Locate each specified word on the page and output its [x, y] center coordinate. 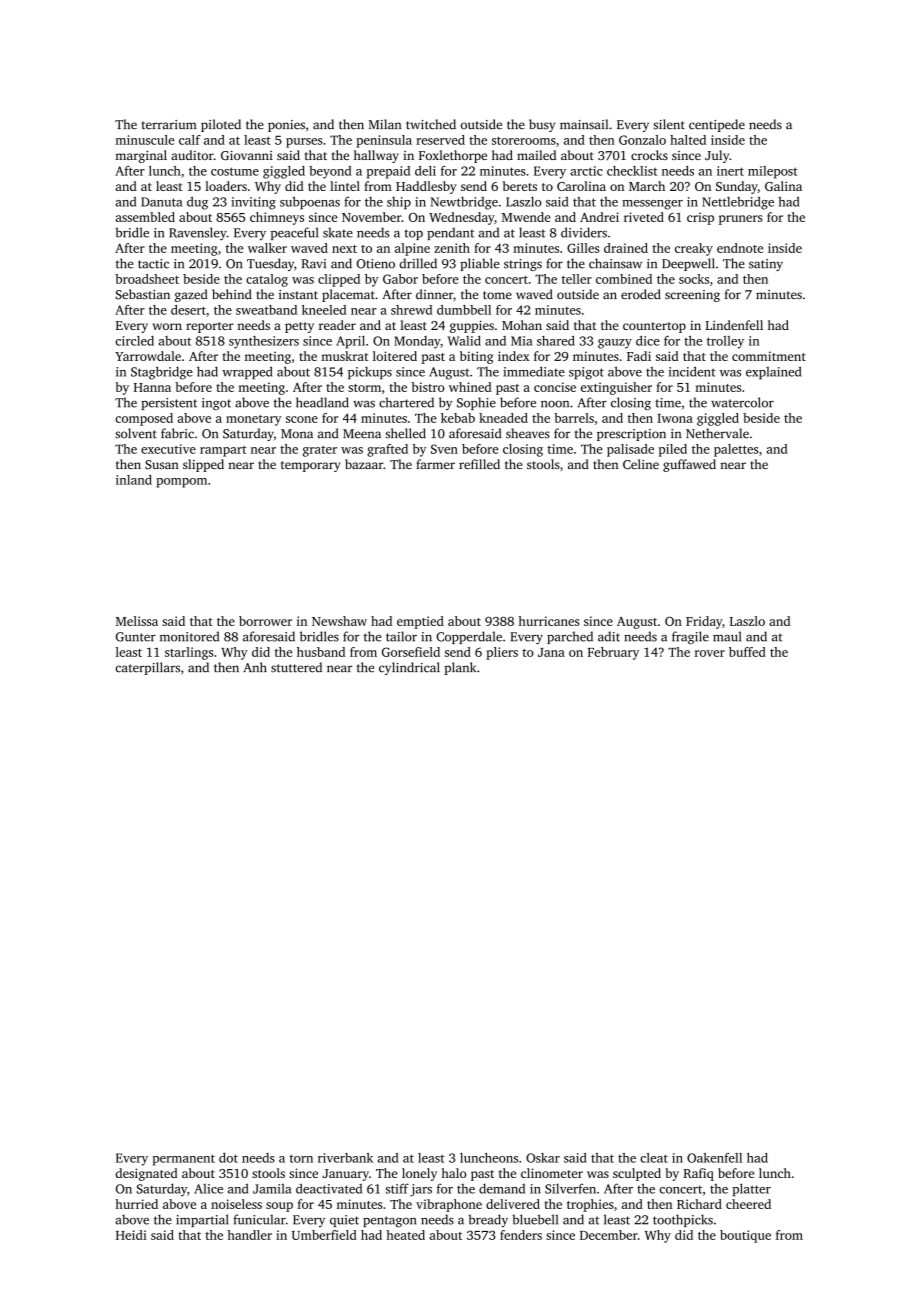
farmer [435, 464]
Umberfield [324, 1235]
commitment [769, 356]
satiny [766, 265]
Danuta [161, 202]
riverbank [345, 1158]
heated [405, 1235]
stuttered [296, 667]
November [371, 217]
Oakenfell [714, 1158]
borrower [265, 621]
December [609, 1235]
